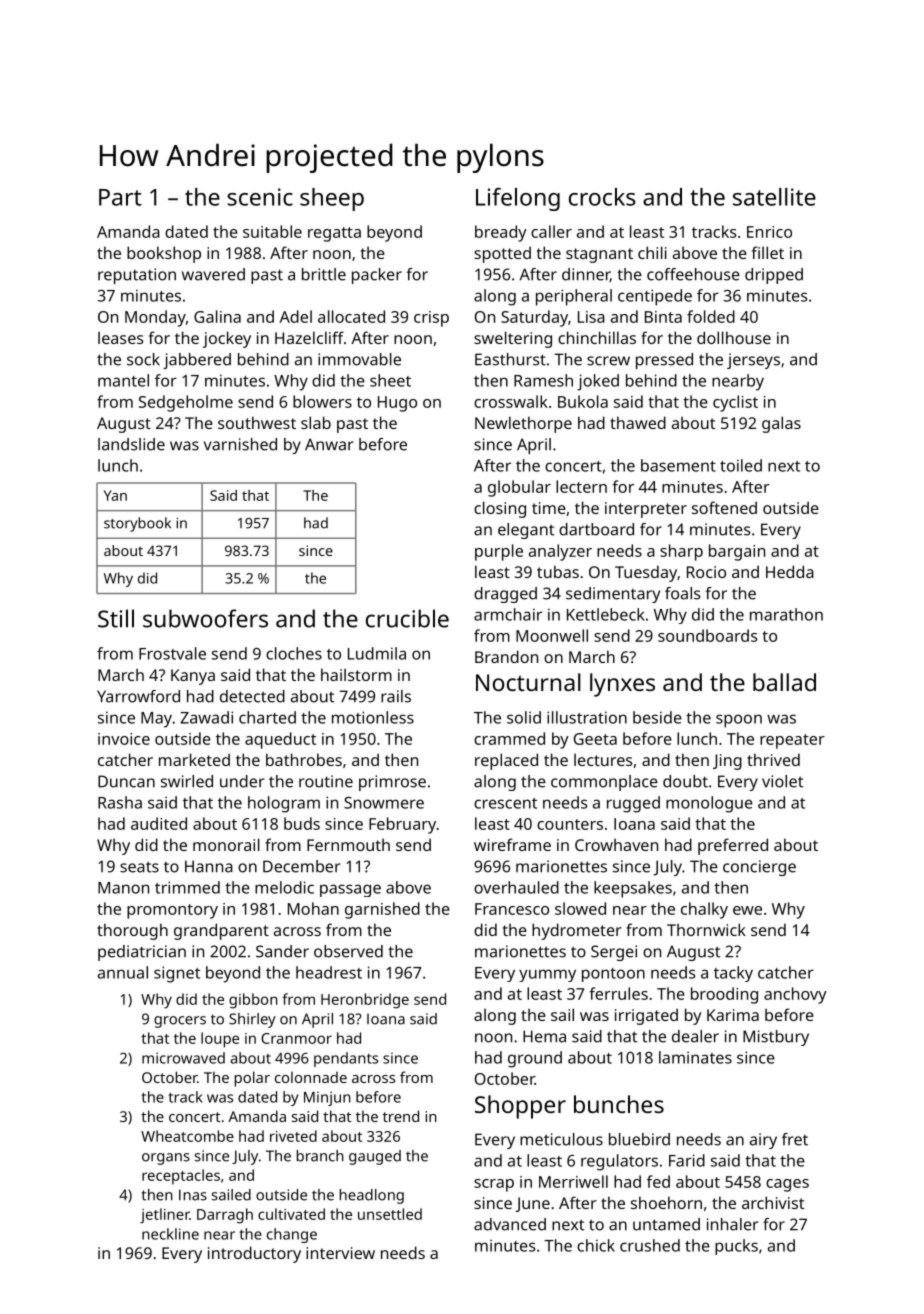 This screenshot has width=924, height=1314. What do you see at coordinates (707, 635) in the screenshot?
I see `soundboards` at bounding box center [707, 635].
